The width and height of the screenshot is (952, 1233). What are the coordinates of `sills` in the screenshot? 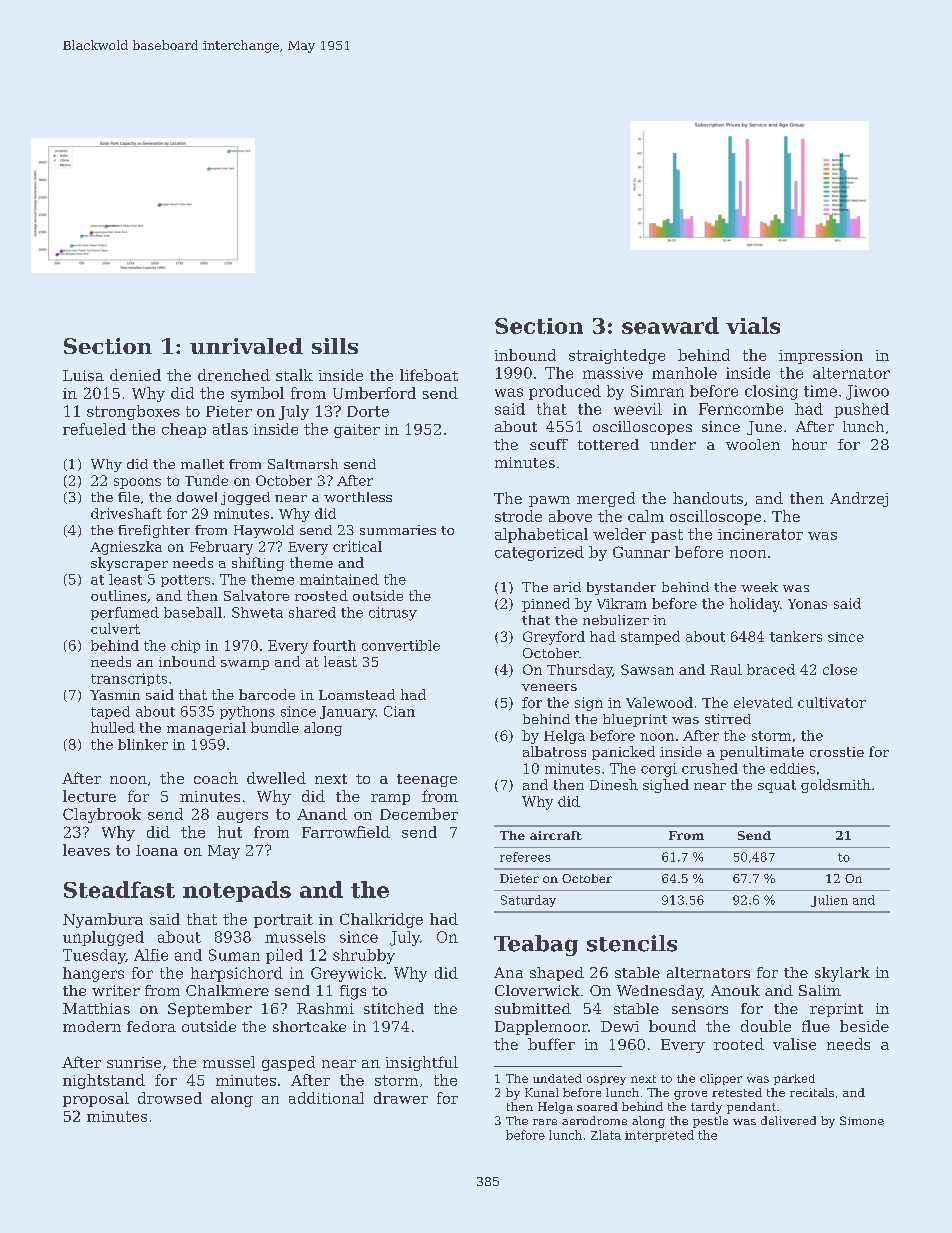 It's located at (335, 346).
